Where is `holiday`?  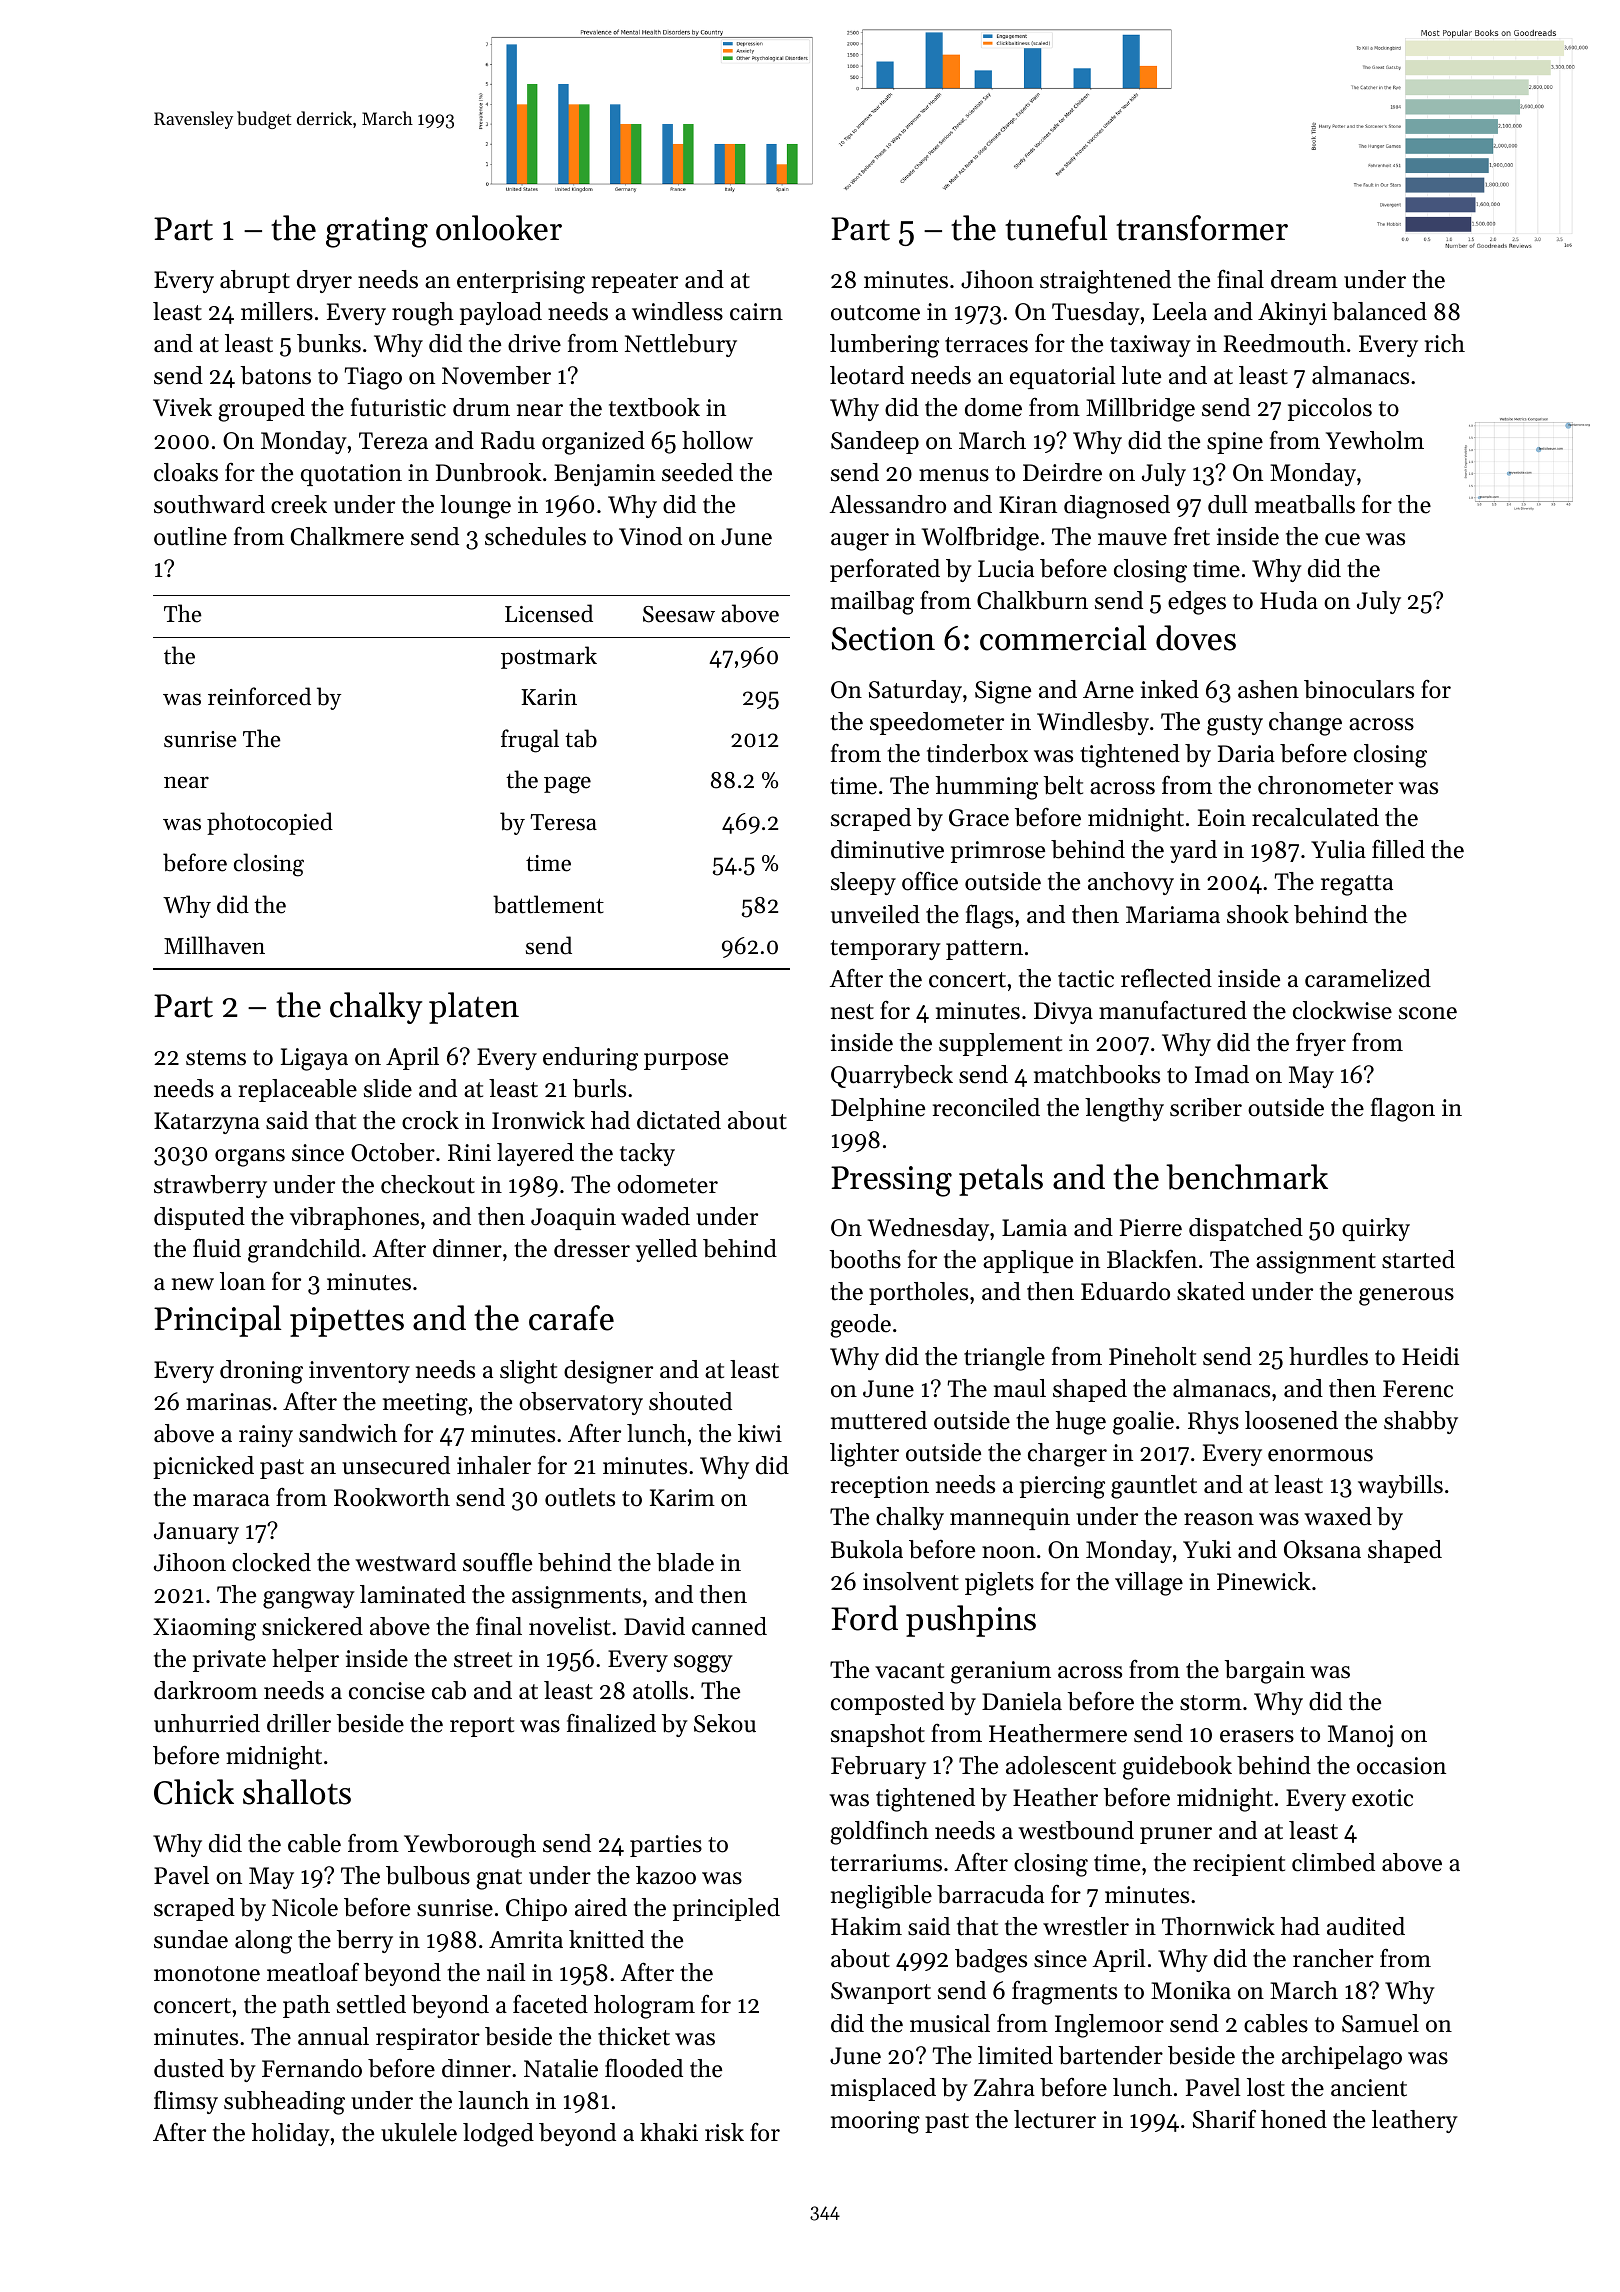 holiday is located at coordinates (291, 2134).
